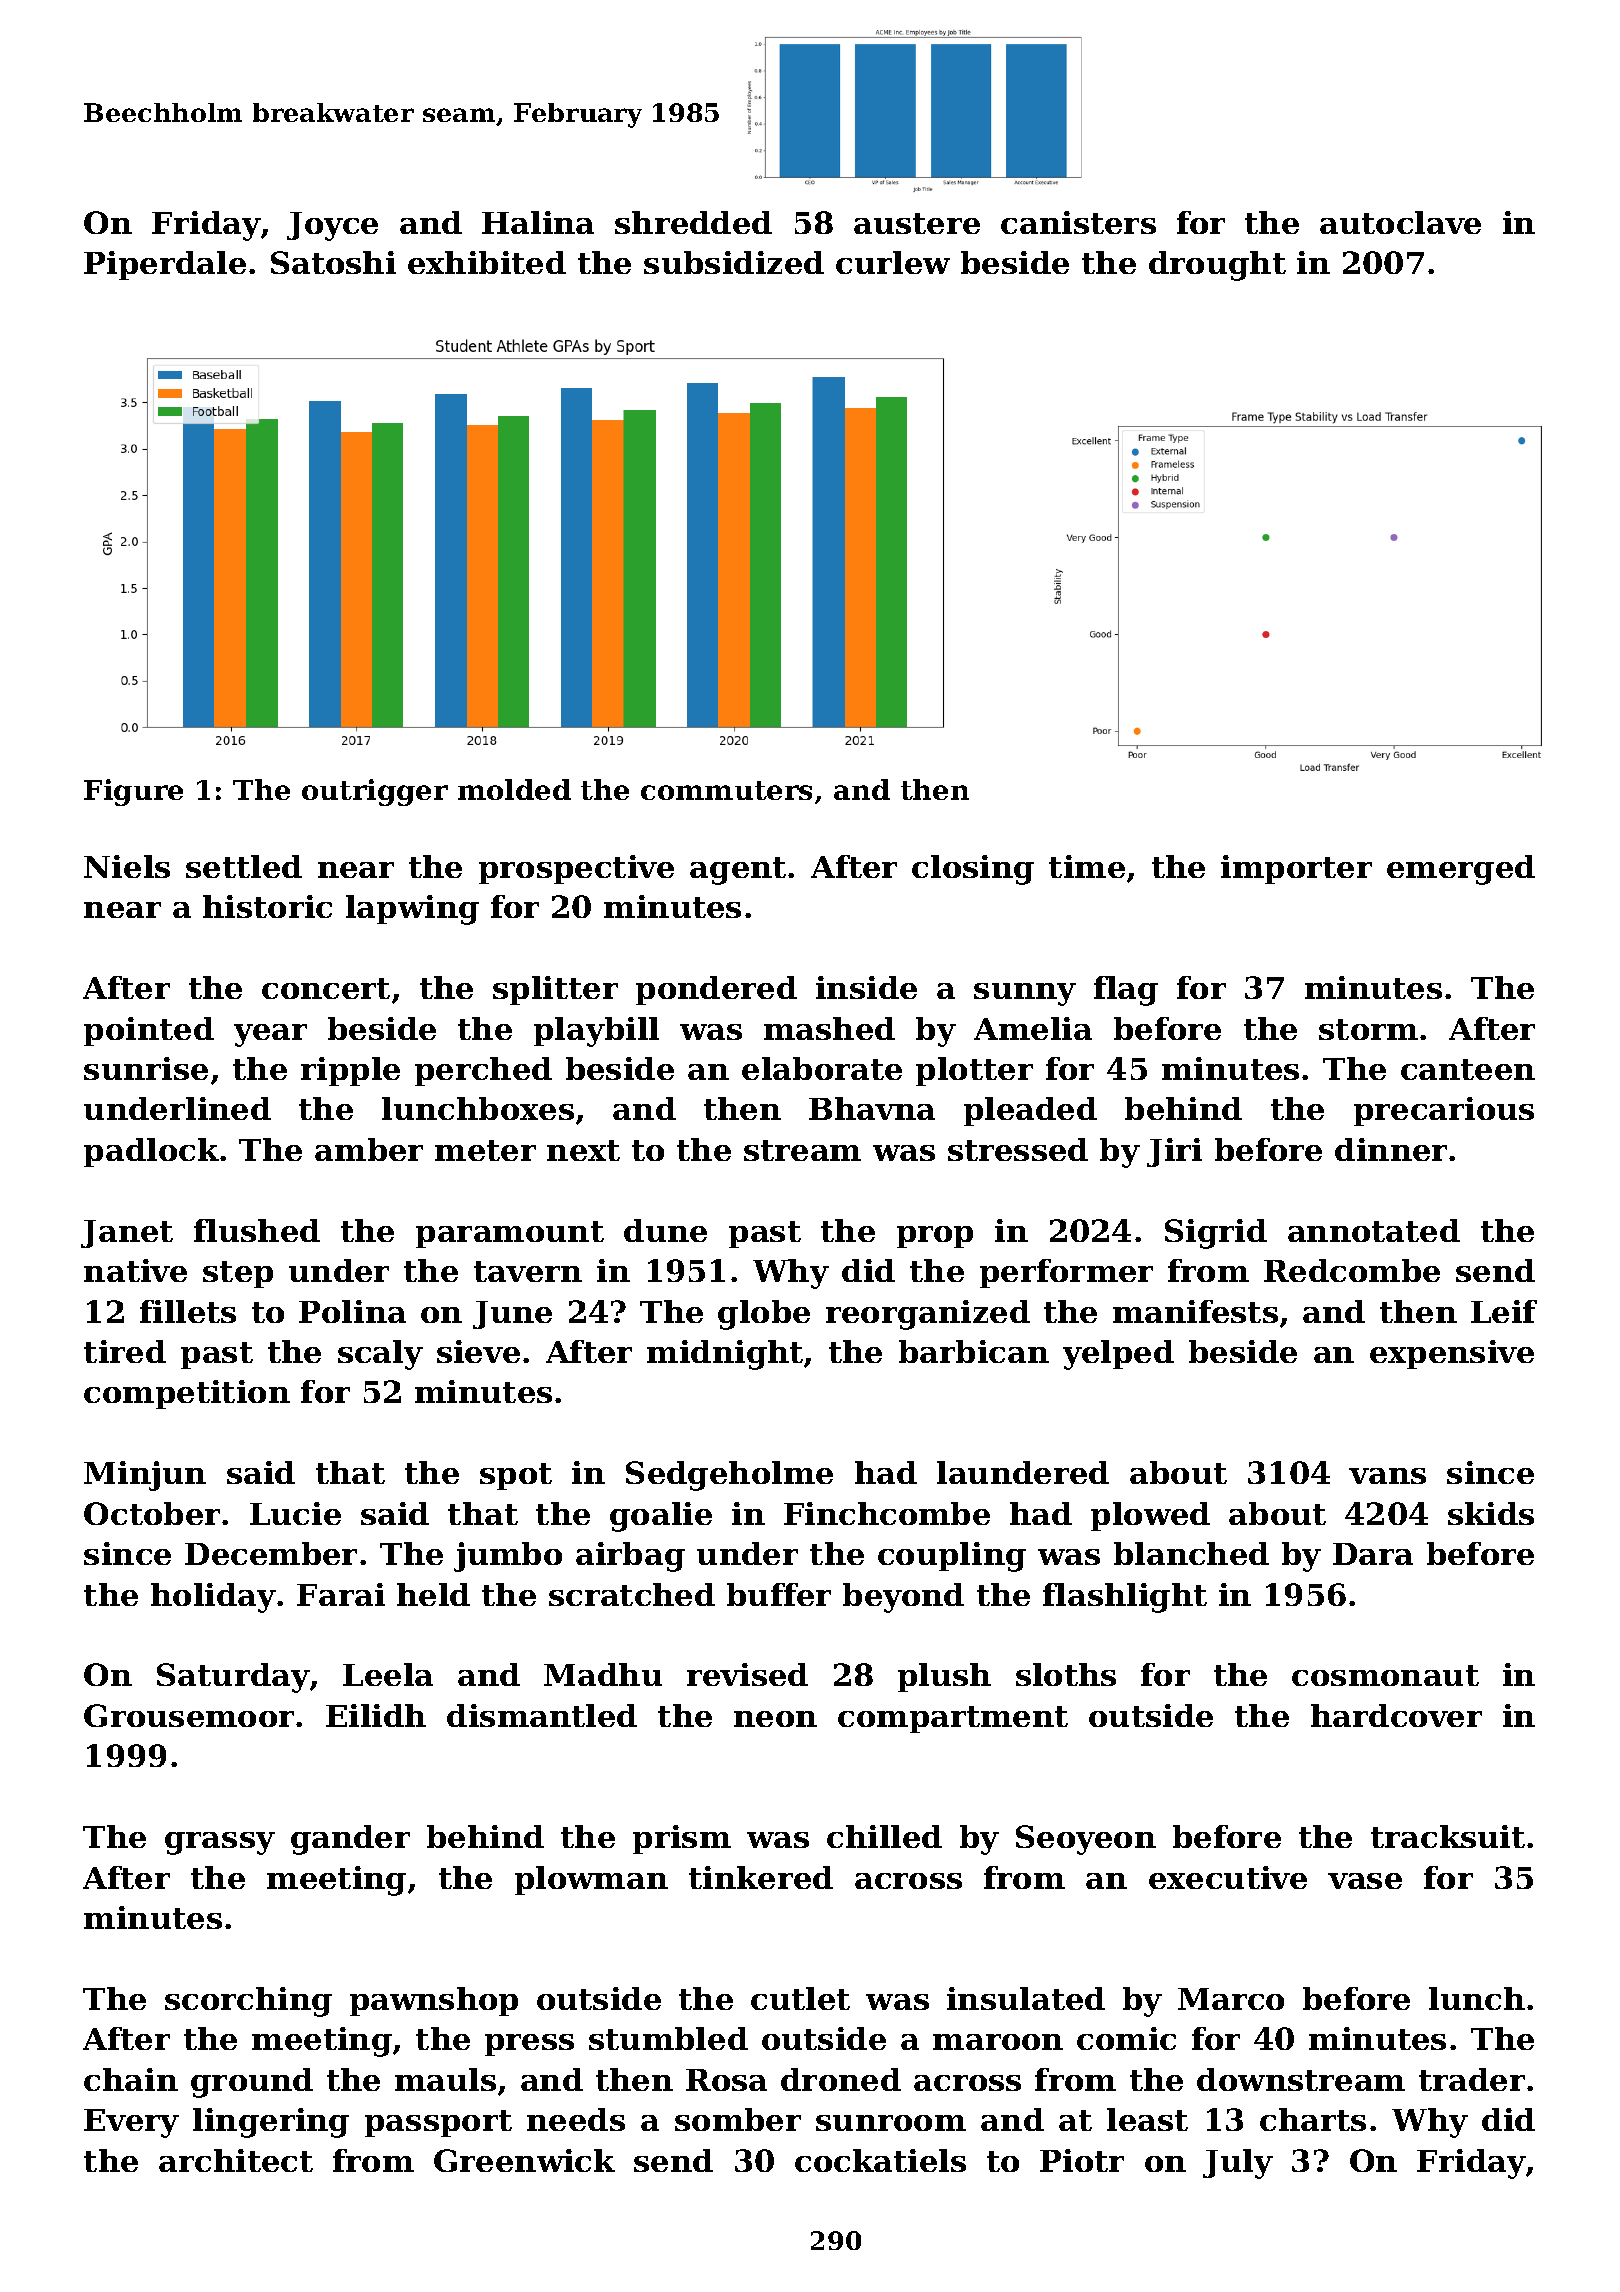  I want to click on drought, so click(1217, 266).
